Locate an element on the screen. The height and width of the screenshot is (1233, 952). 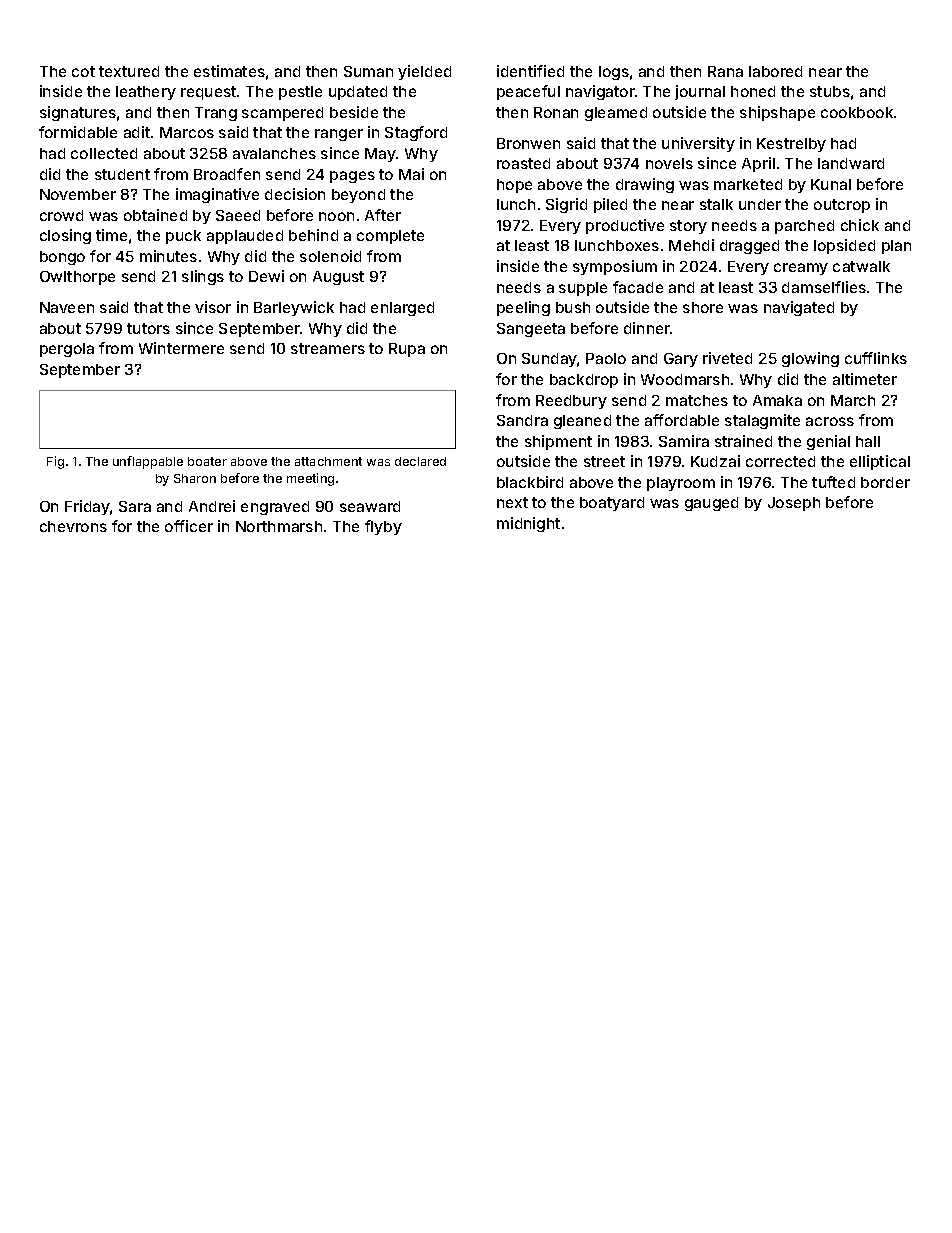
gleamed is located at coordinates (616, 114).
